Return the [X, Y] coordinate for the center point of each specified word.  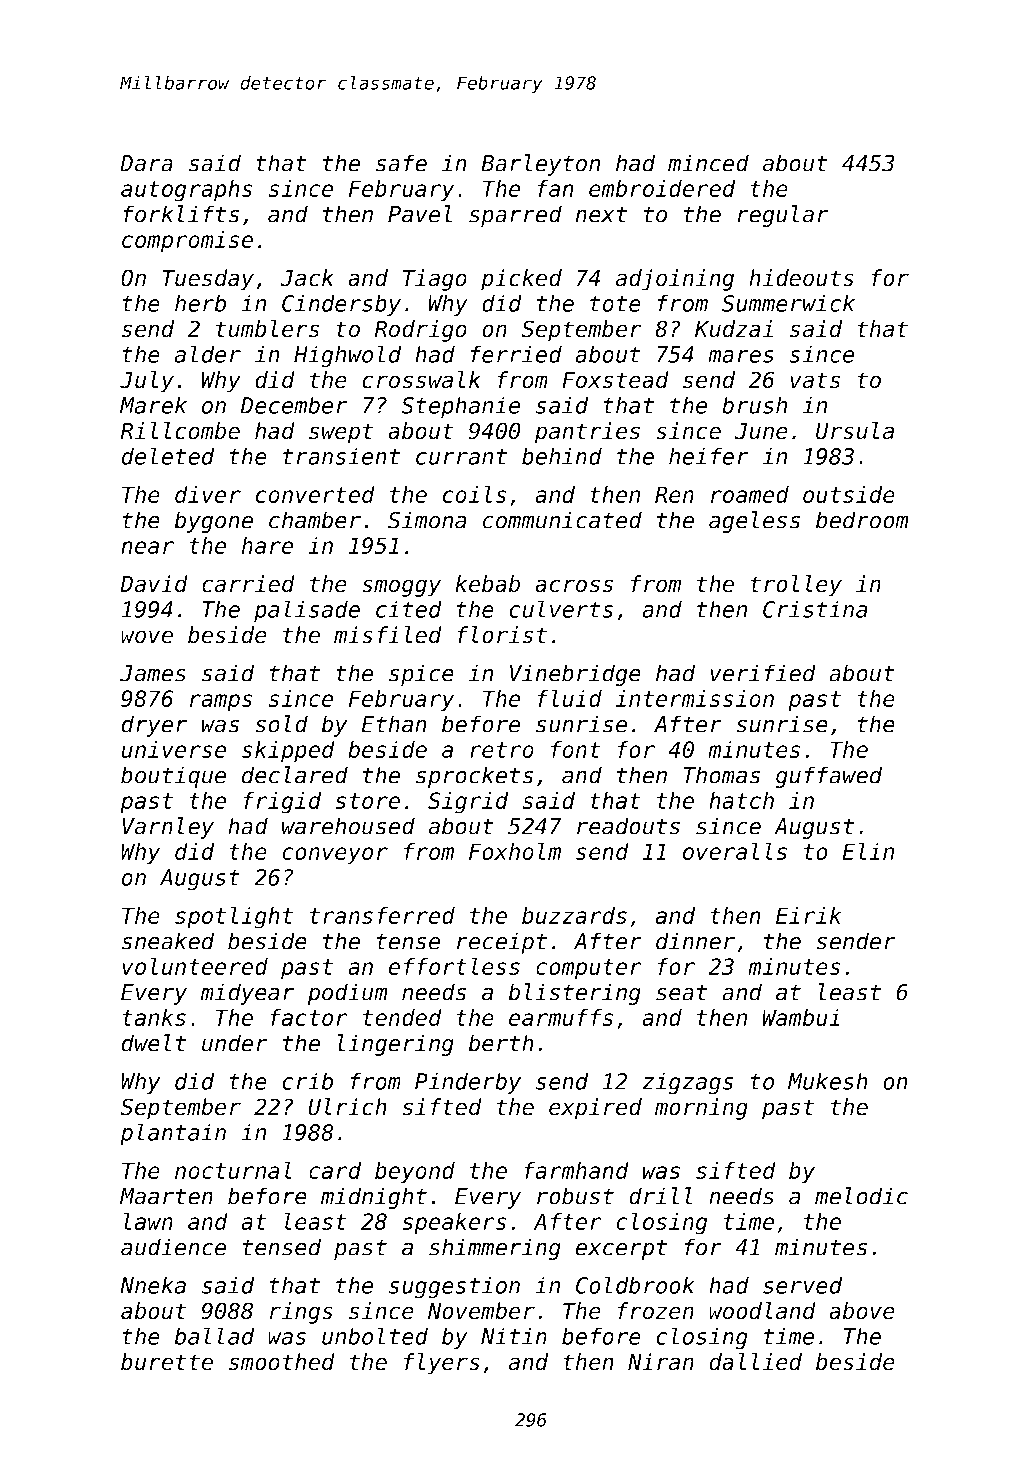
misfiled [388, 635]
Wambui [801, 1017]
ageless [754, 522]
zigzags [688, 1083]
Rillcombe [180, 431]
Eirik [809, 915]
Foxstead [615, 380]
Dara [146, 163]
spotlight [234, 917]
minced [708, 163]
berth [501, 1043]
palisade [307, 611]
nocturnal [233, 1170]
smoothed [282, 1362]
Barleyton [540, 165]
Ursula [855, 431]
